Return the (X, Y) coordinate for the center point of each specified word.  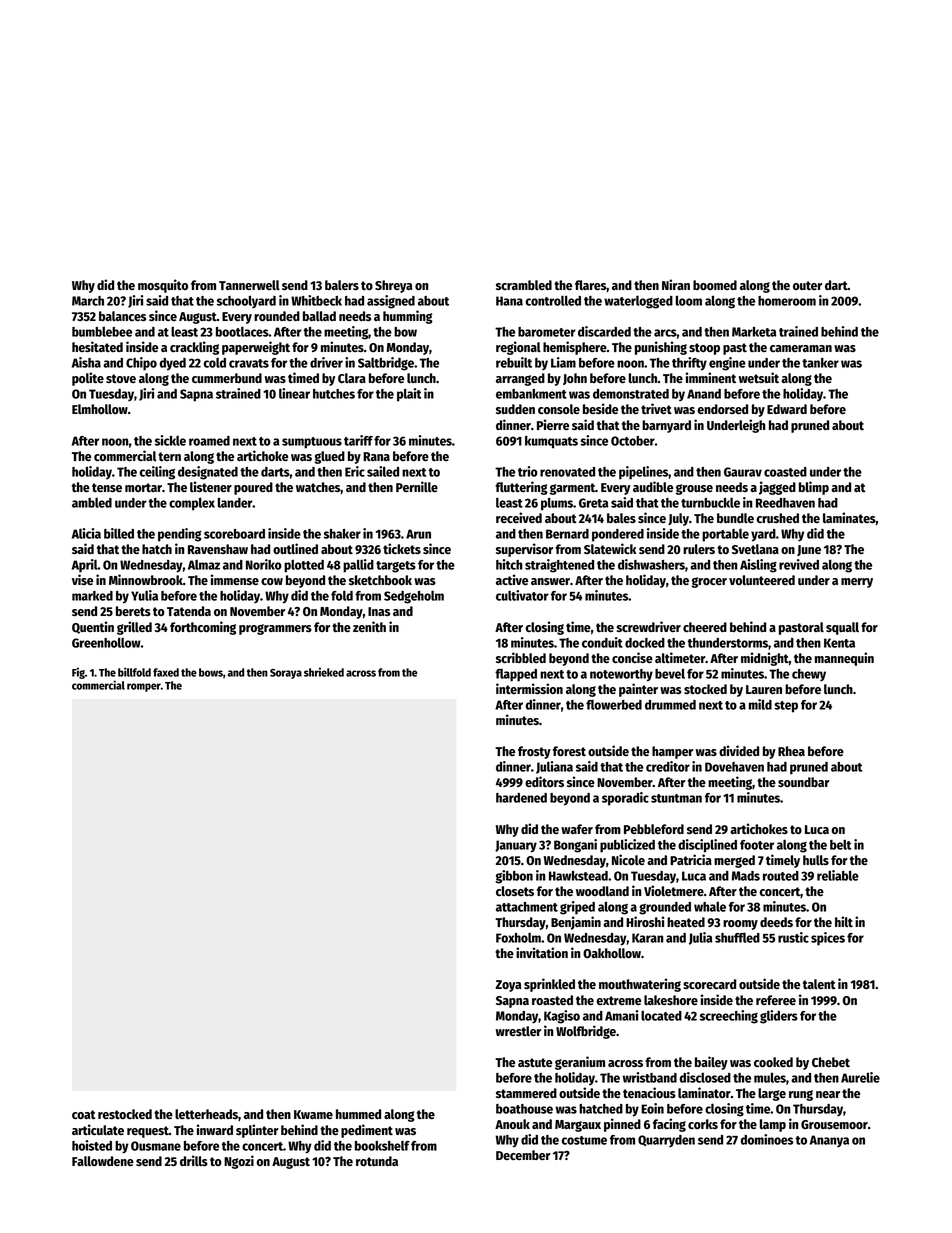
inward (215, 1129)
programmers (275, 629)
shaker (342, 534)
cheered (705, 627)
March (88, 301)
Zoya (508, 986)
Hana (509, 301)
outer (807, 285)
